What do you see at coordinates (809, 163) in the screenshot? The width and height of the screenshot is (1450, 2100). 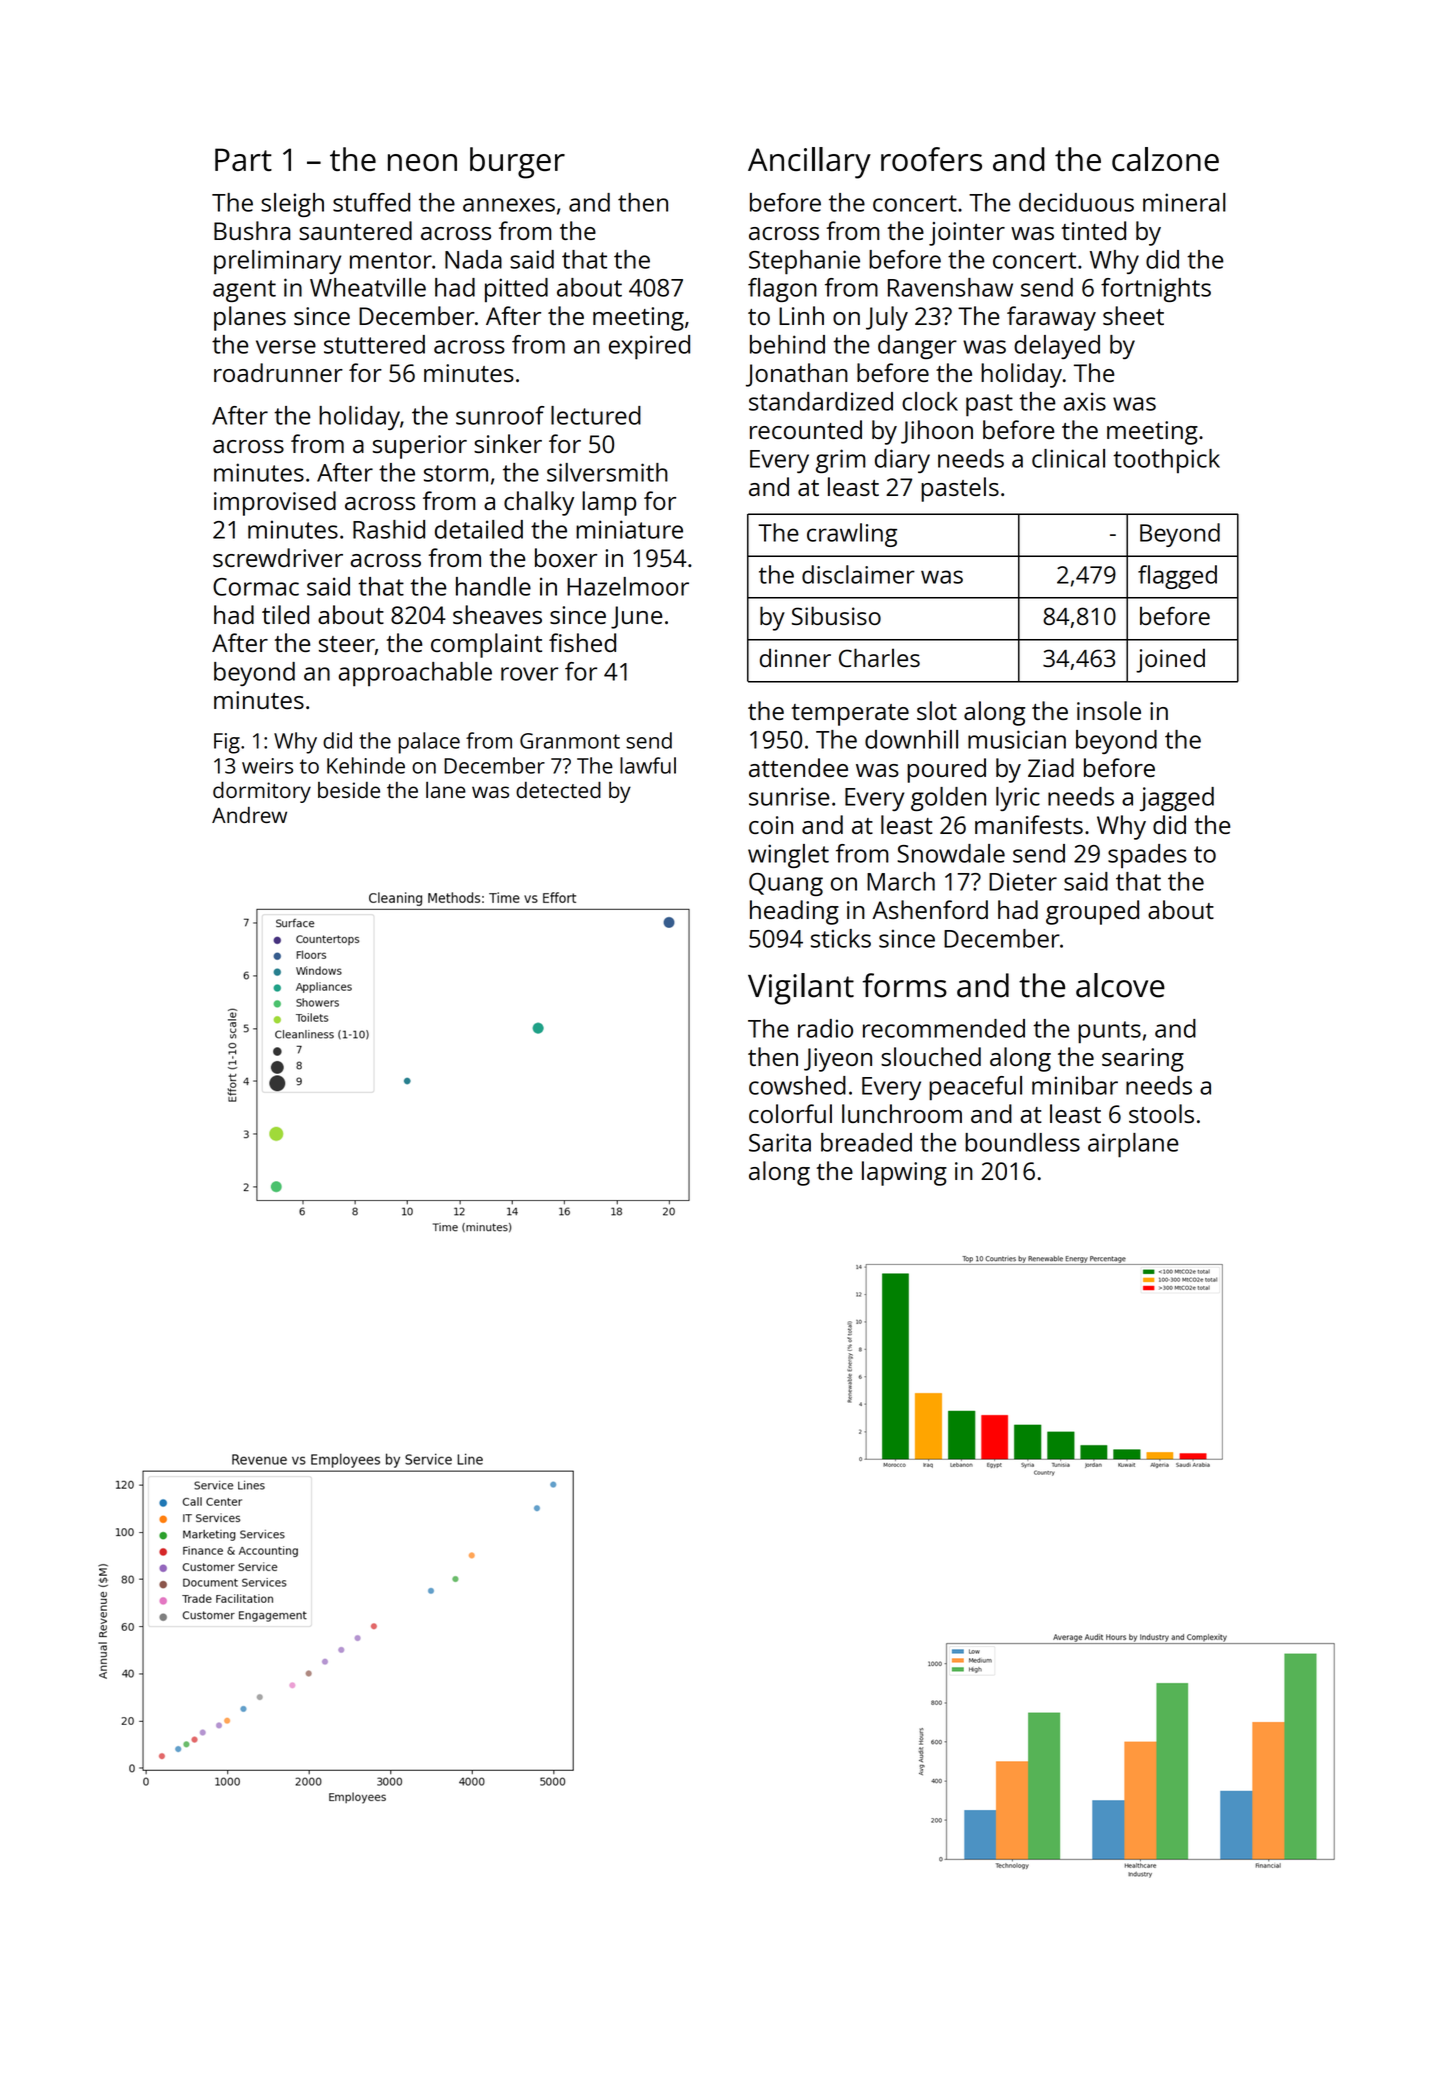 I see `Ancillary` at bounding box center [809, 163].
